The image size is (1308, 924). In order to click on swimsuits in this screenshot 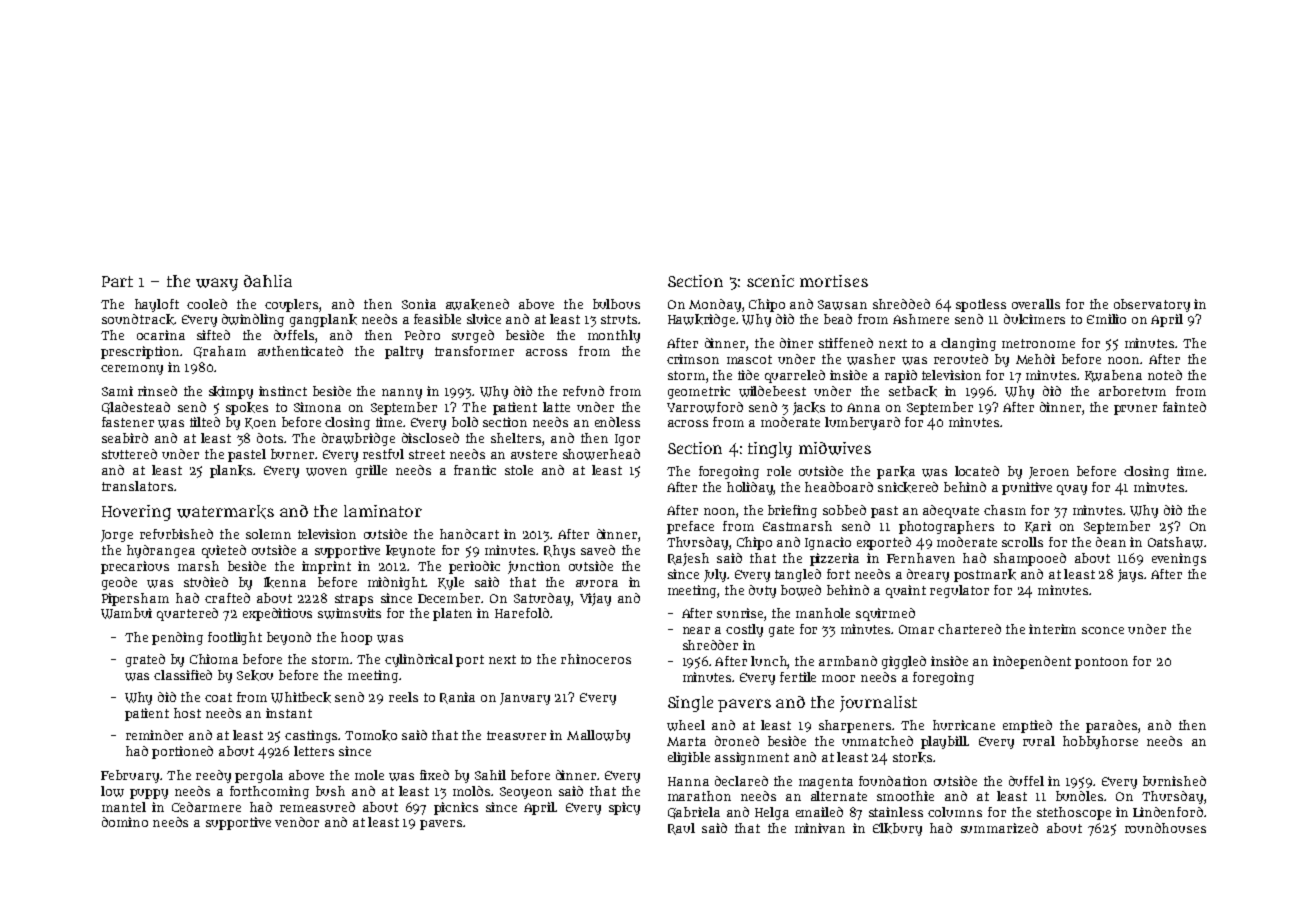, I will do `click(349, 613)`.
